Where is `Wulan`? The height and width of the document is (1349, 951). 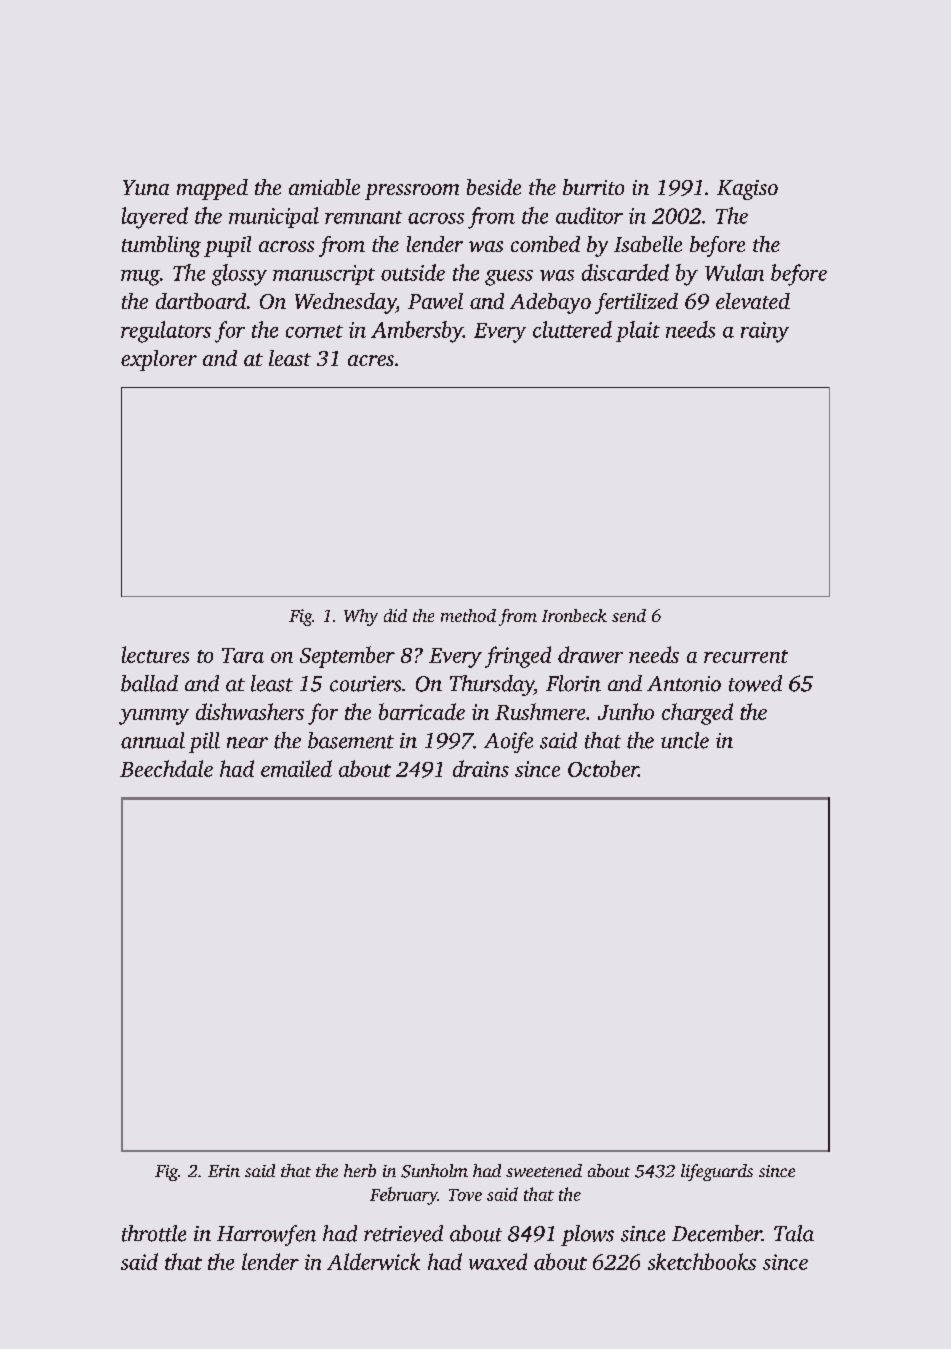
Wulan is located at coordinates (734, 272).
